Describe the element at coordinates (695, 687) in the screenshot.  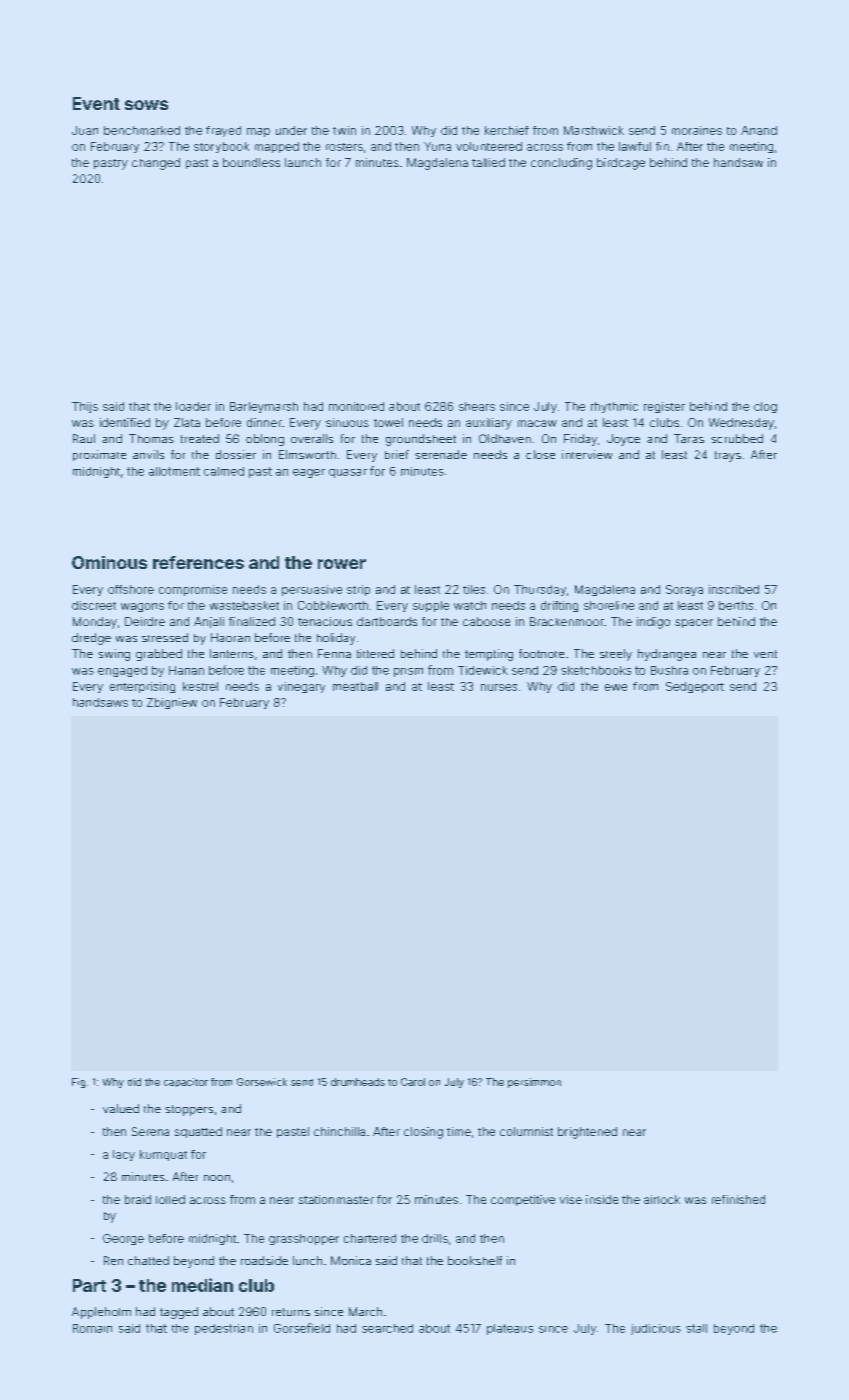
I see `Sedgeport` at that location.
